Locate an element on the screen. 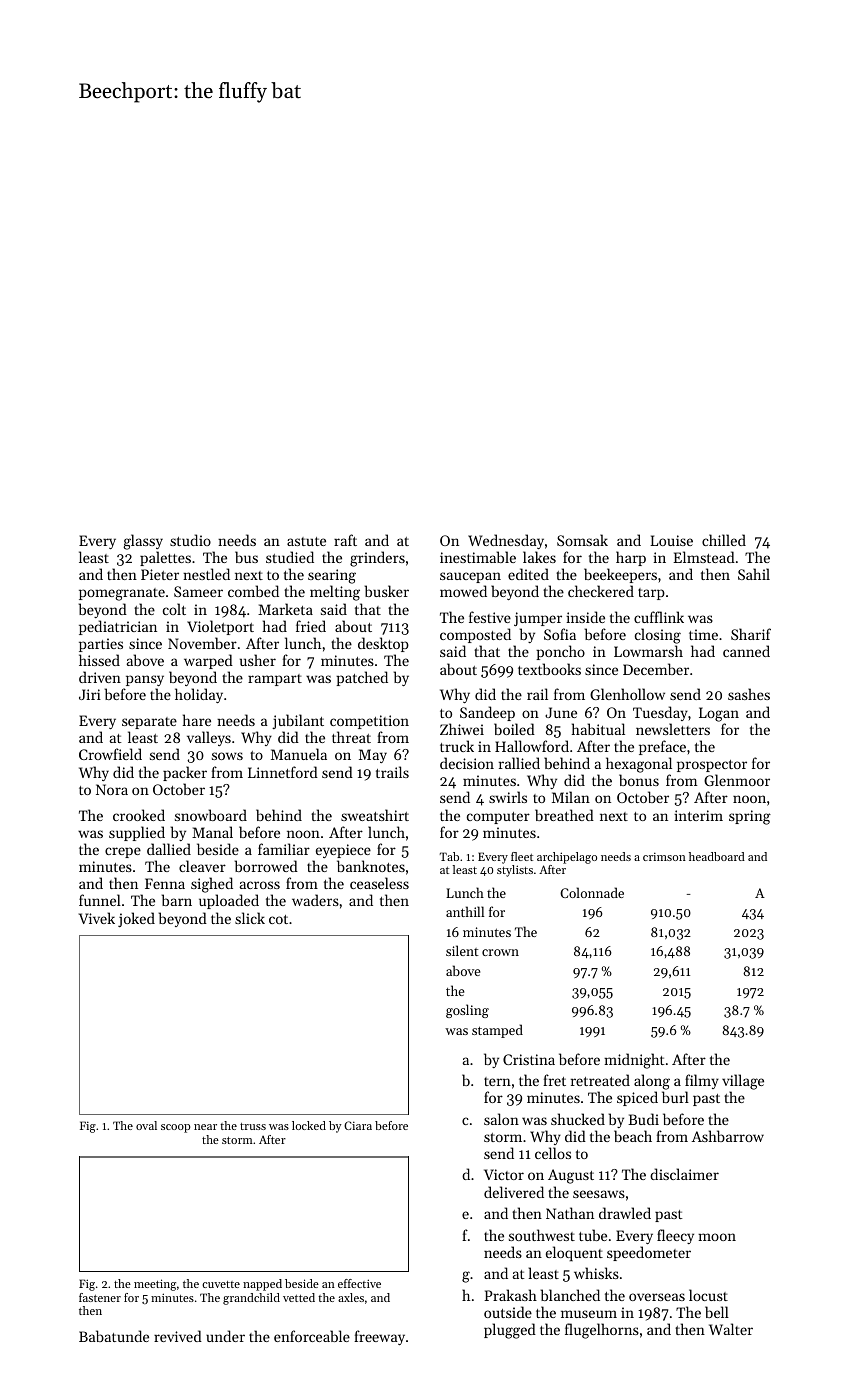 The image size is (849, 1400). headboard is located at coordinates (717, 856).
